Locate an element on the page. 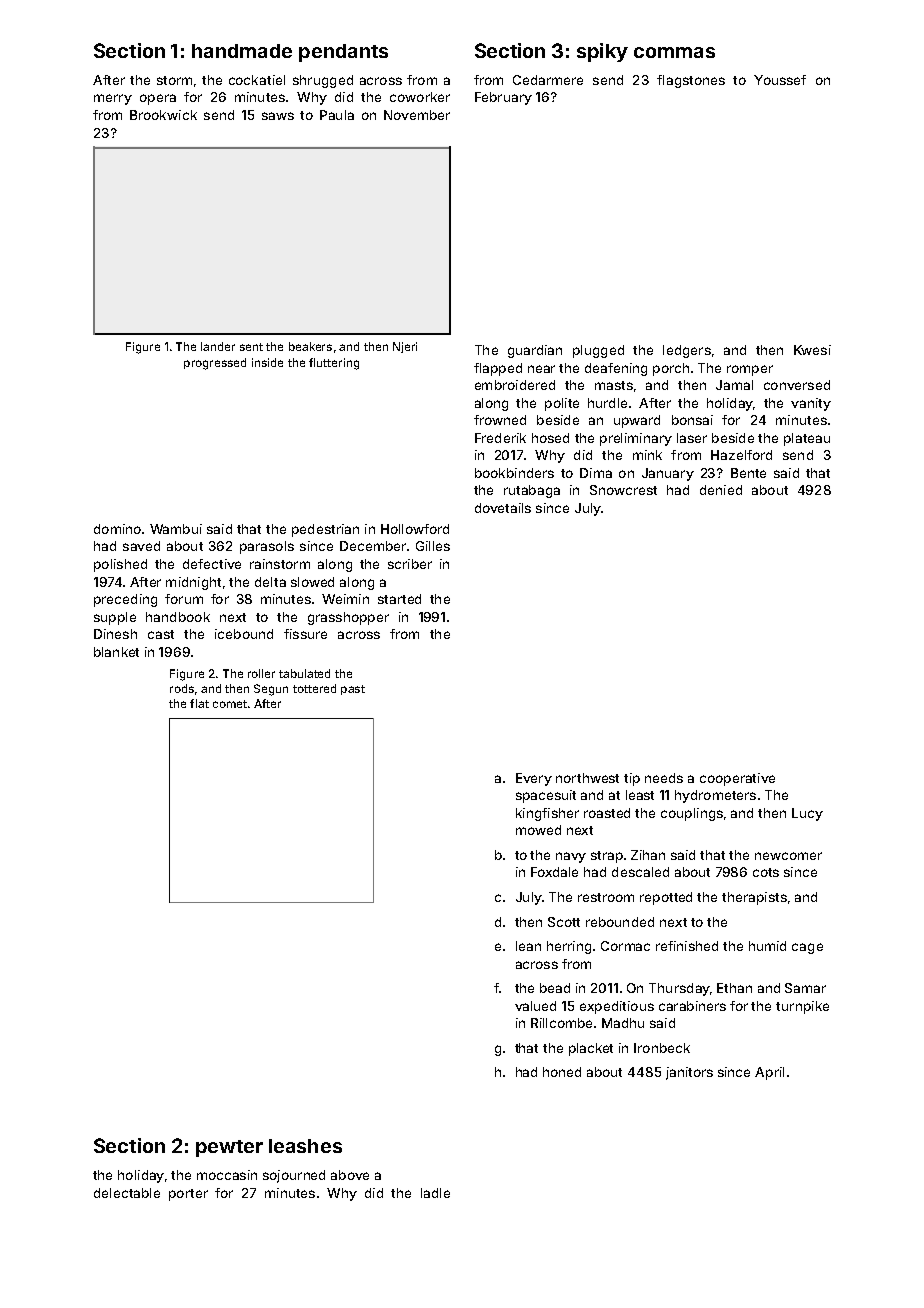 Image resolution: width=924 pixels, height=1308 pixels. handmade is located at coordinates (242, 51).
